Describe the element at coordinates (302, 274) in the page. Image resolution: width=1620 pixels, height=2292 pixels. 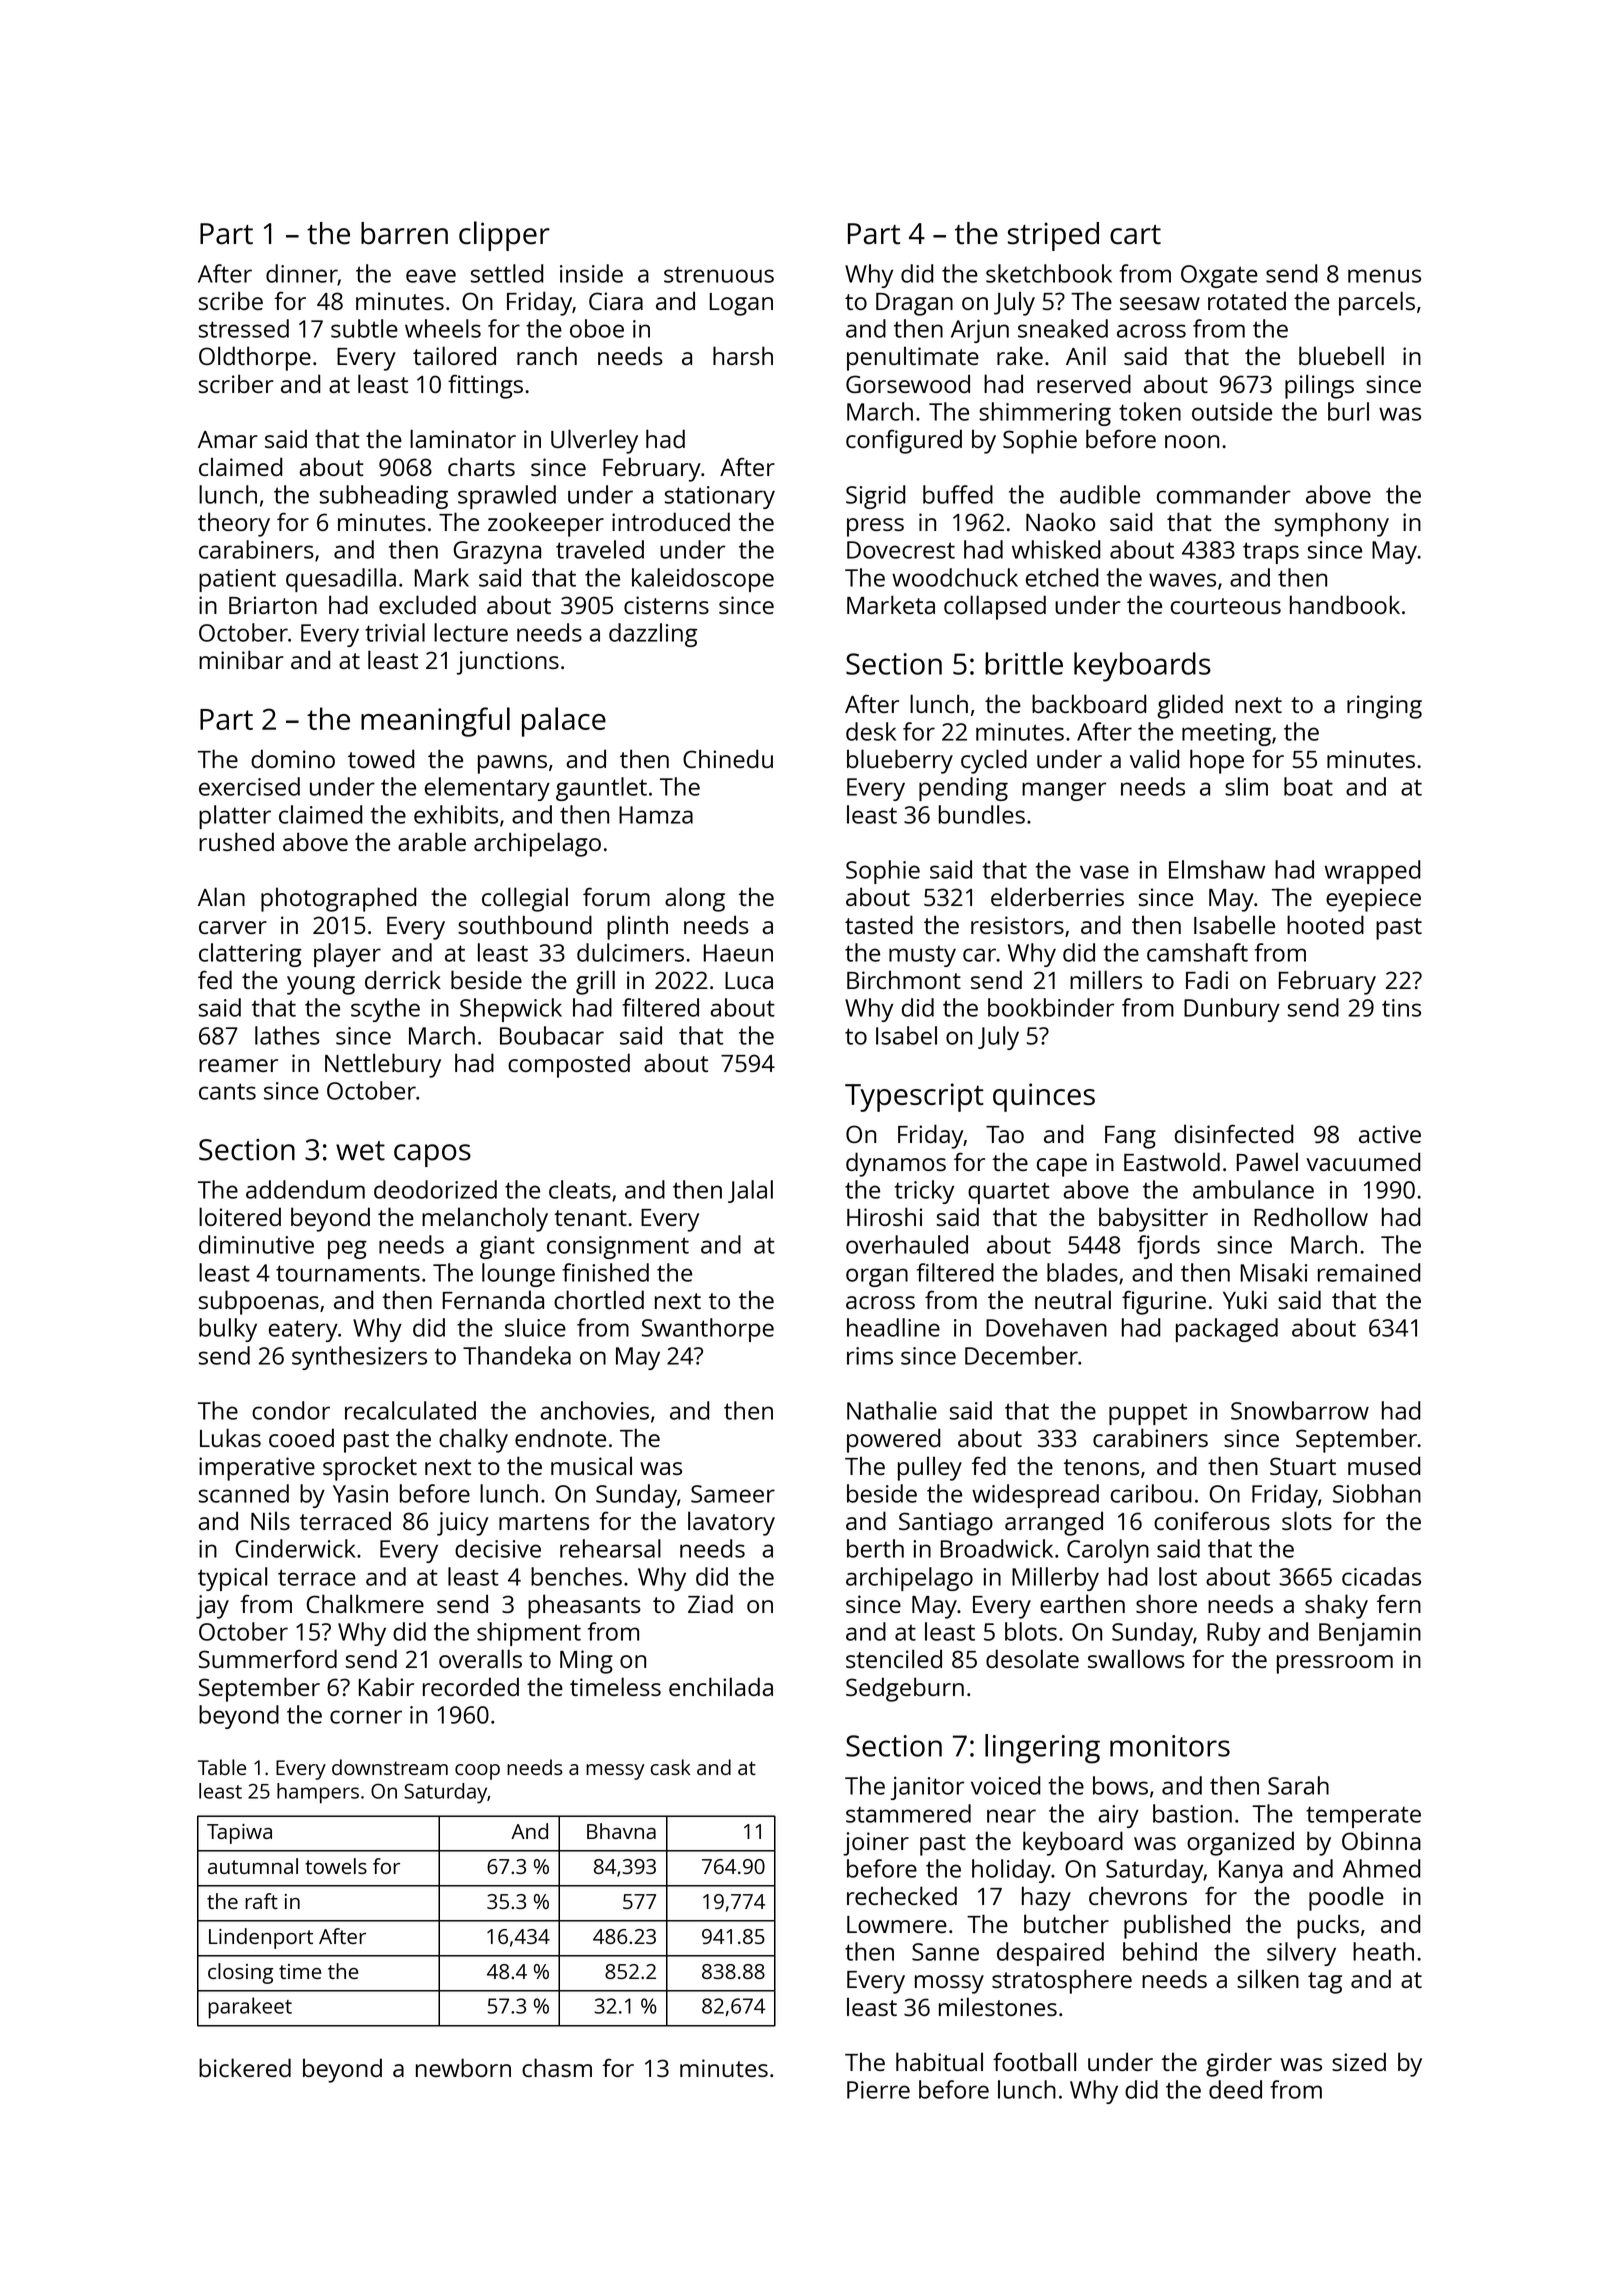
I see `dinner` at that location.
